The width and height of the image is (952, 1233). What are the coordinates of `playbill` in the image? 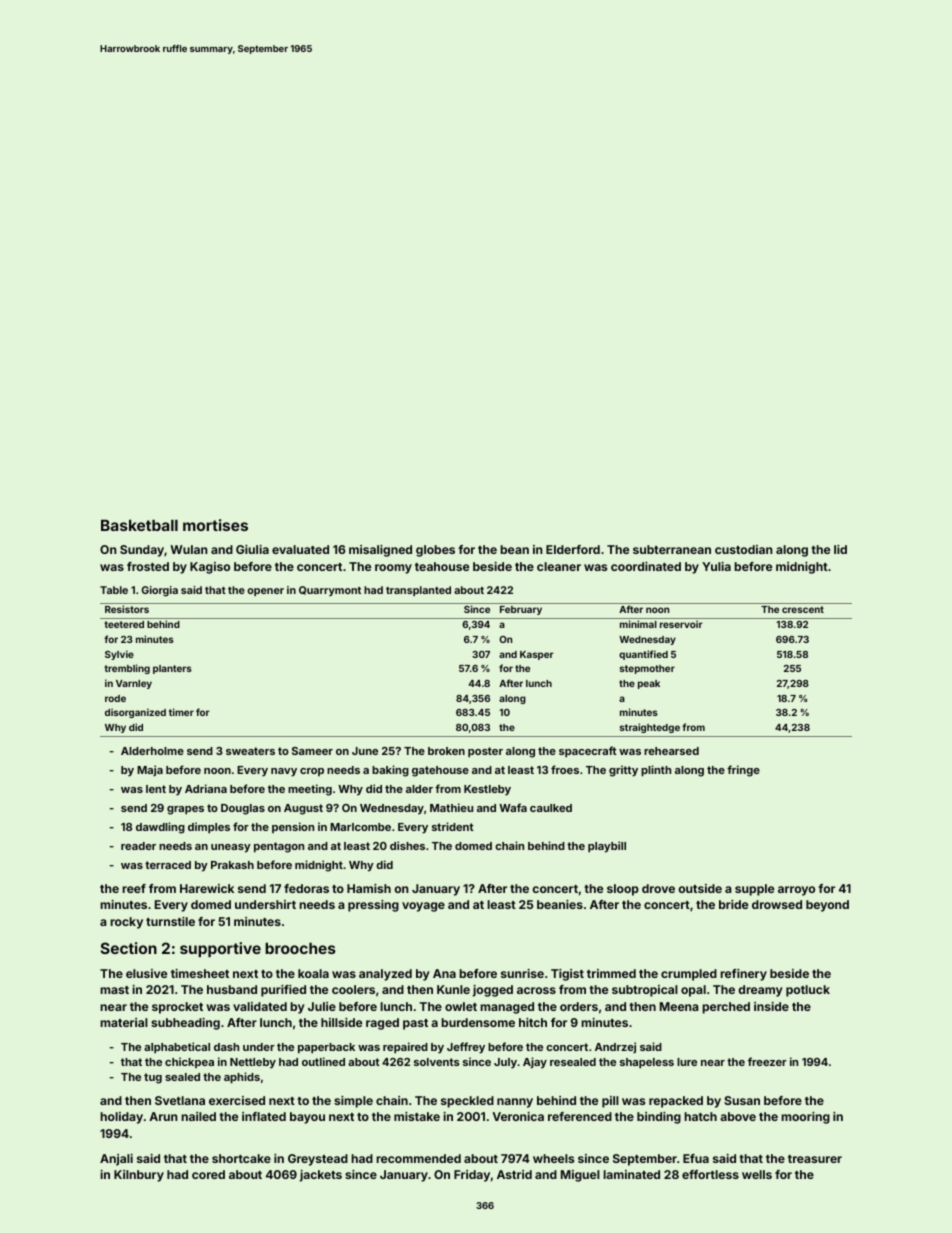 It's located at (607, 847).
